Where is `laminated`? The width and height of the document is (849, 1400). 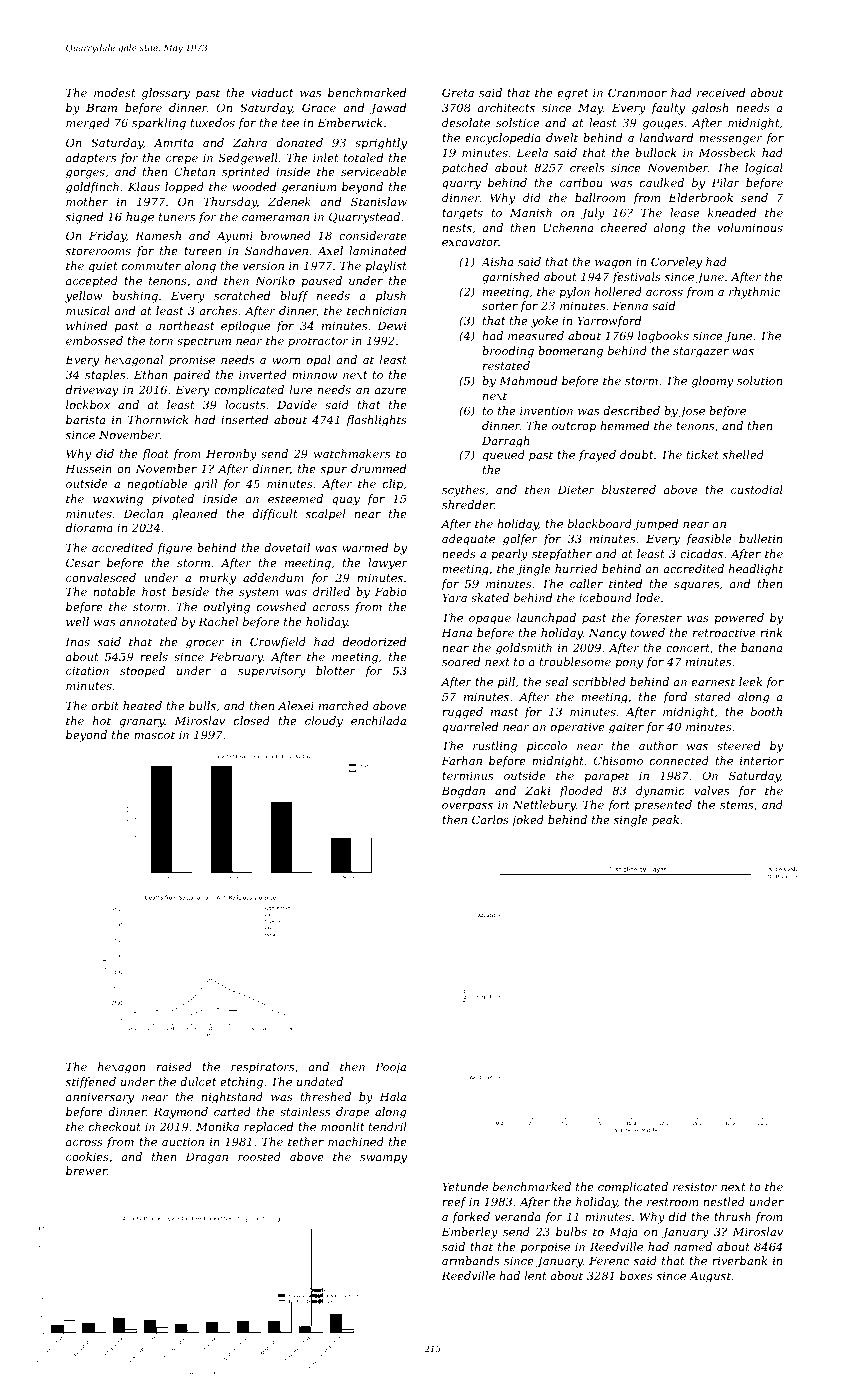
laminated is located at coordinates (377, 250).
